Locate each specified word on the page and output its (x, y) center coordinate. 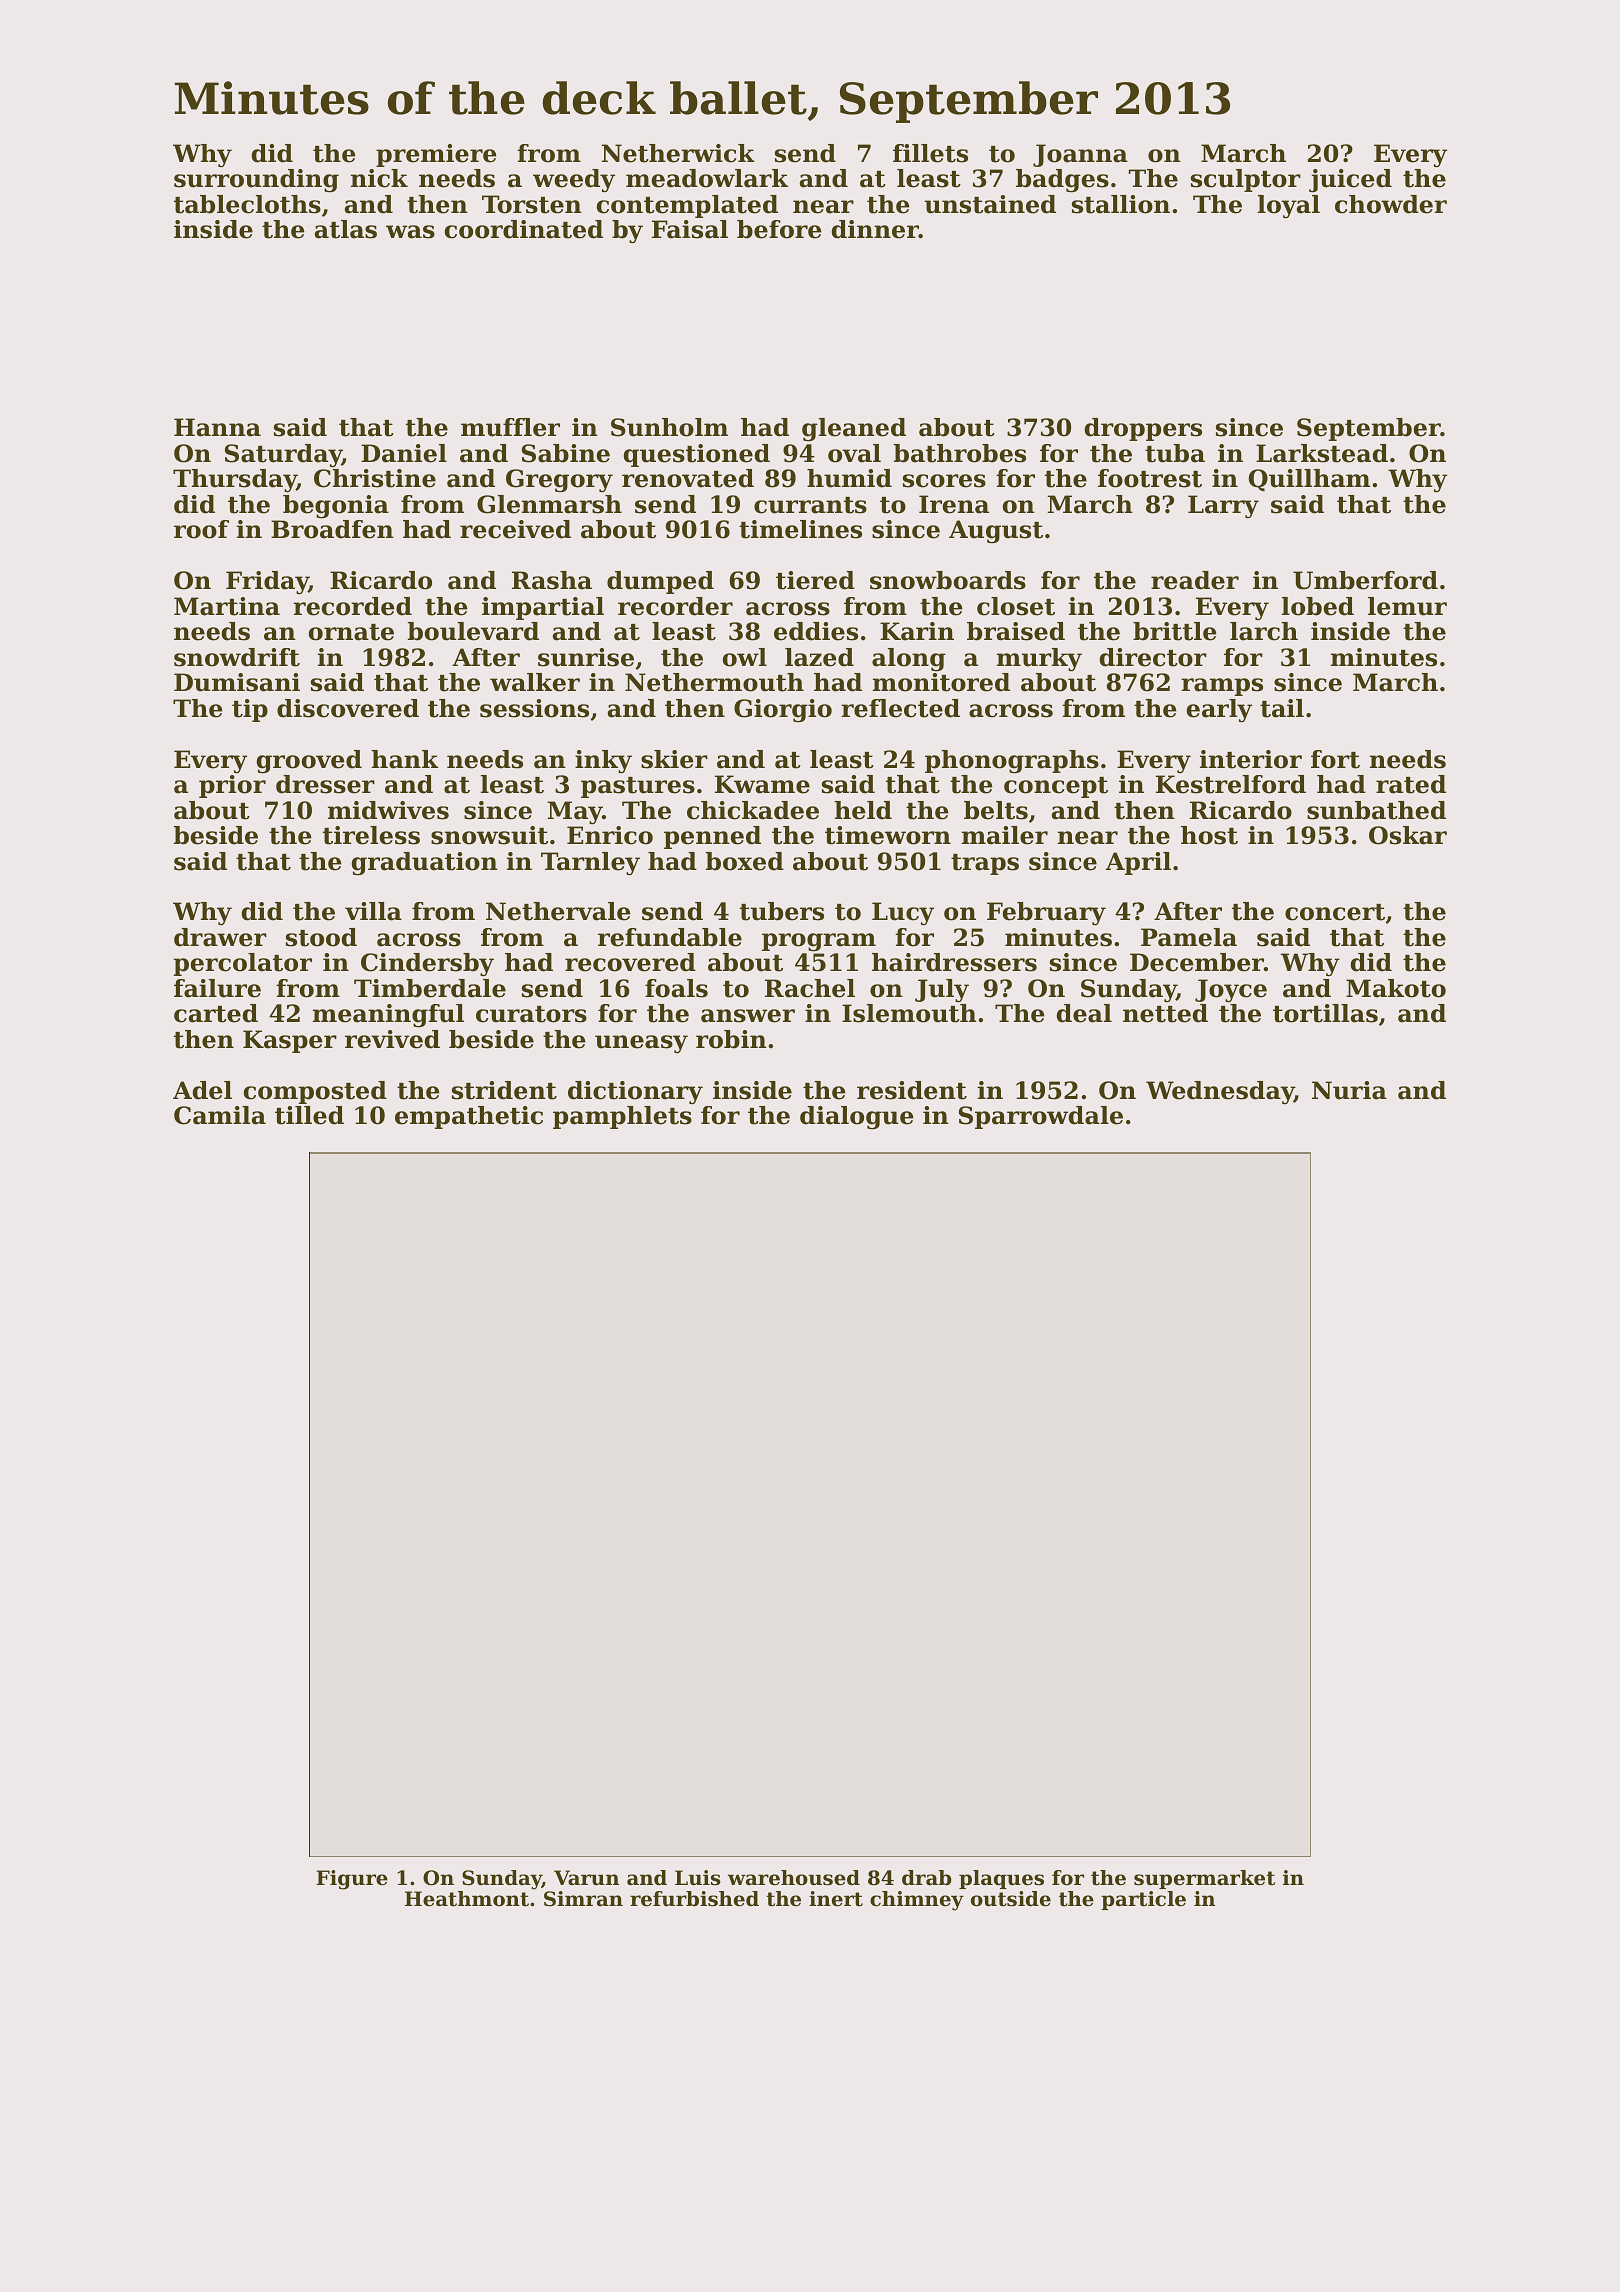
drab (927, 1878)
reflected (900, 708)
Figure (352, 1880)
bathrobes (960, 453)
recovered (630, 962)
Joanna (1080, 155)
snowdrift (237, 657)
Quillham (1309, 480)
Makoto (1396, 988)
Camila (220, 1115)
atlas (346, 229)
